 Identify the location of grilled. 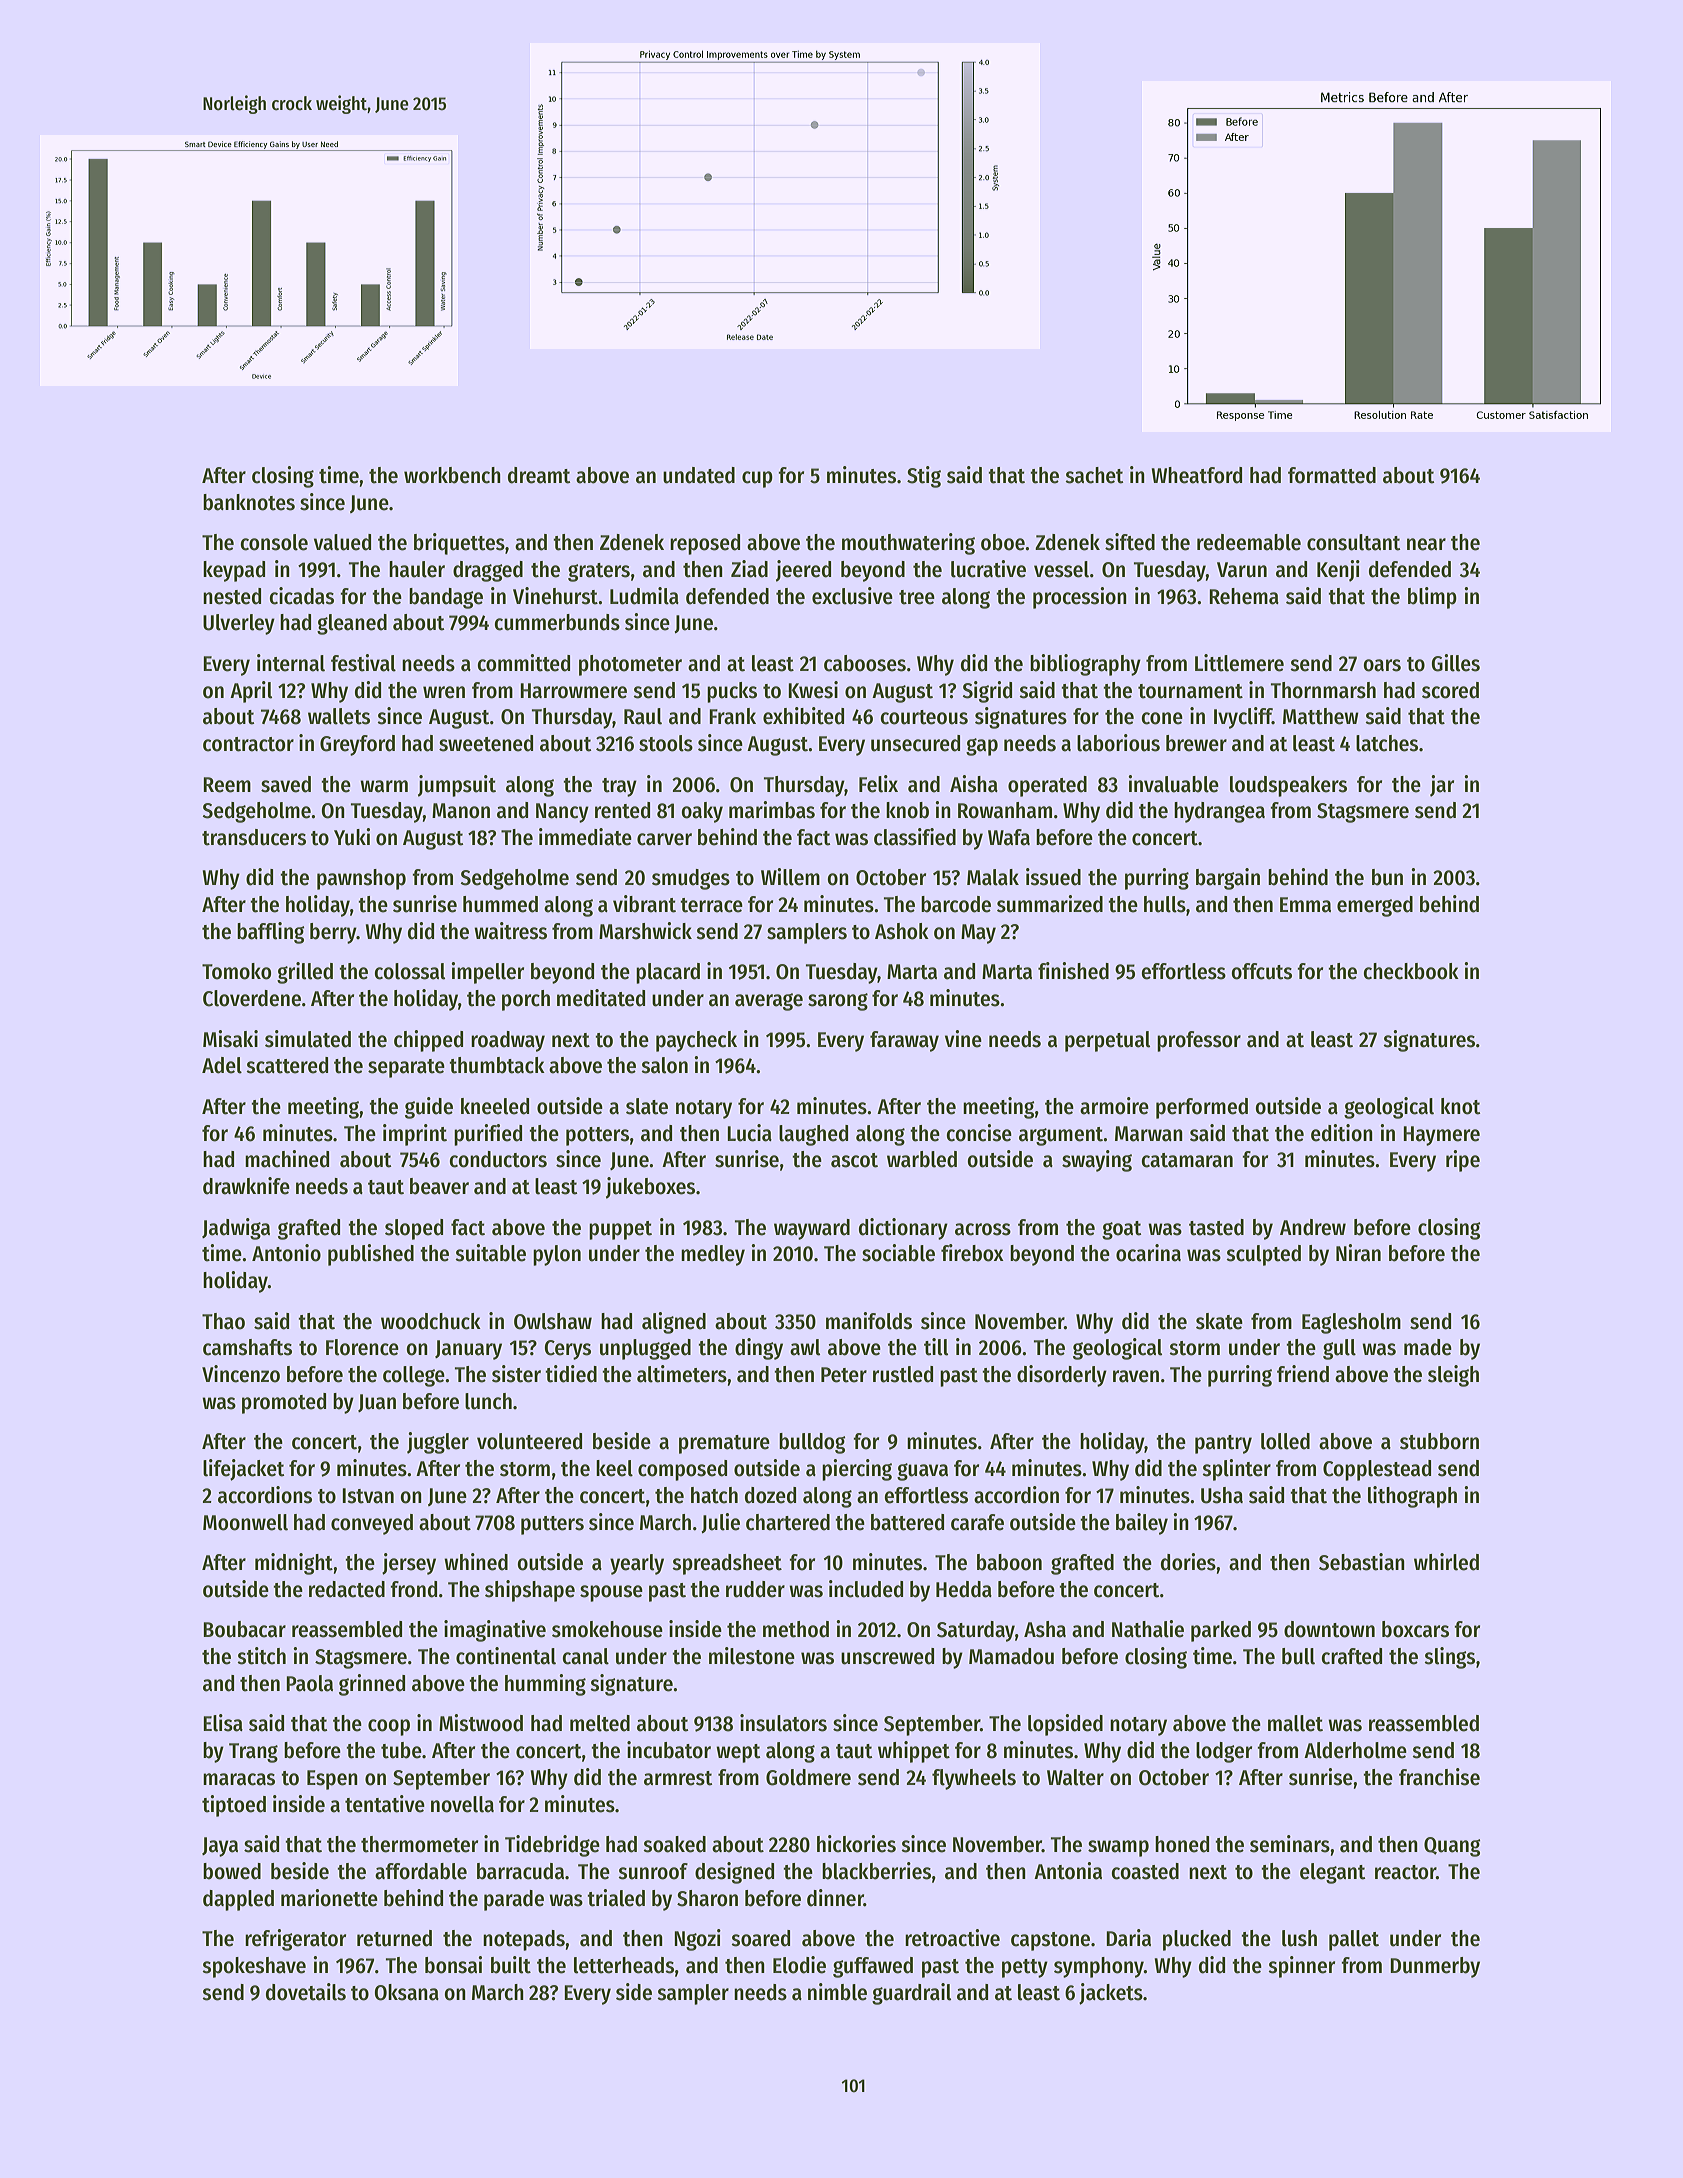
(305, 973).
